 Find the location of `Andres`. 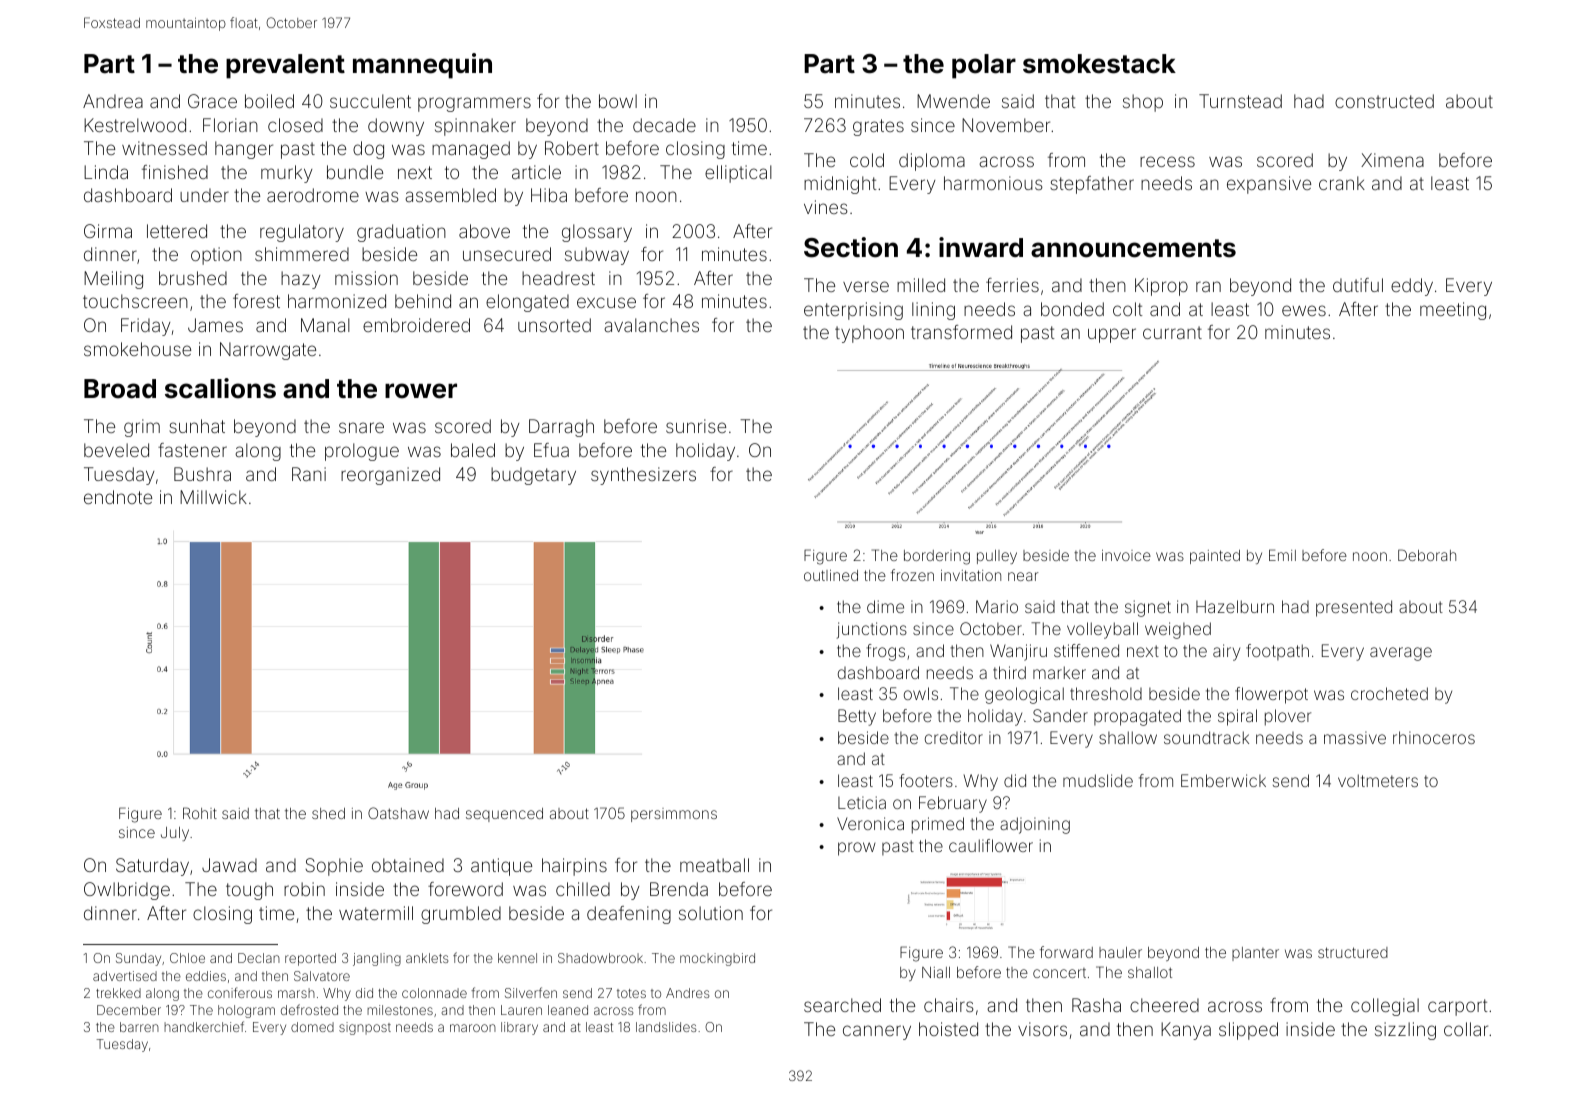

Andres is located at coordinates (687, 993).
